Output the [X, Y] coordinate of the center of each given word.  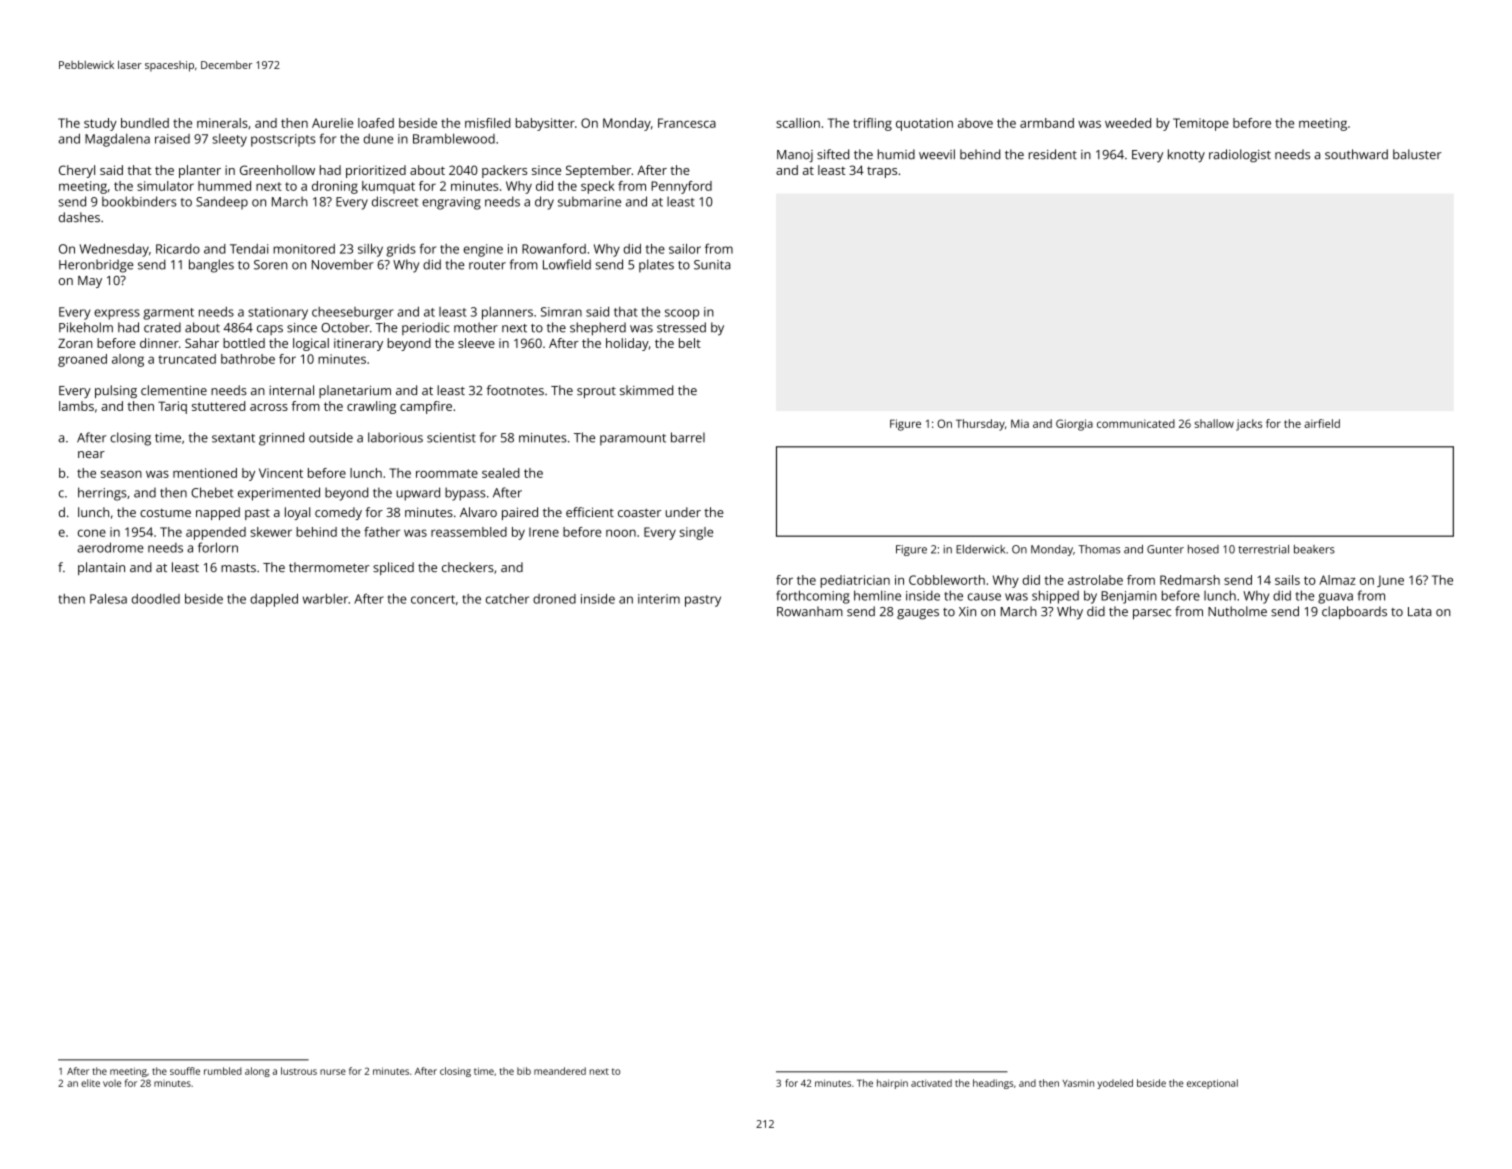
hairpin [892, 1084]
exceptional [1212, 1084]
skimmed [646, 390]
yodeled [1115, 1084]
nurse [333, 1072]
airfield [1322, 423]
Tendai [249, 249]
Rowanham [810, 611]
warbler [325, 599]
